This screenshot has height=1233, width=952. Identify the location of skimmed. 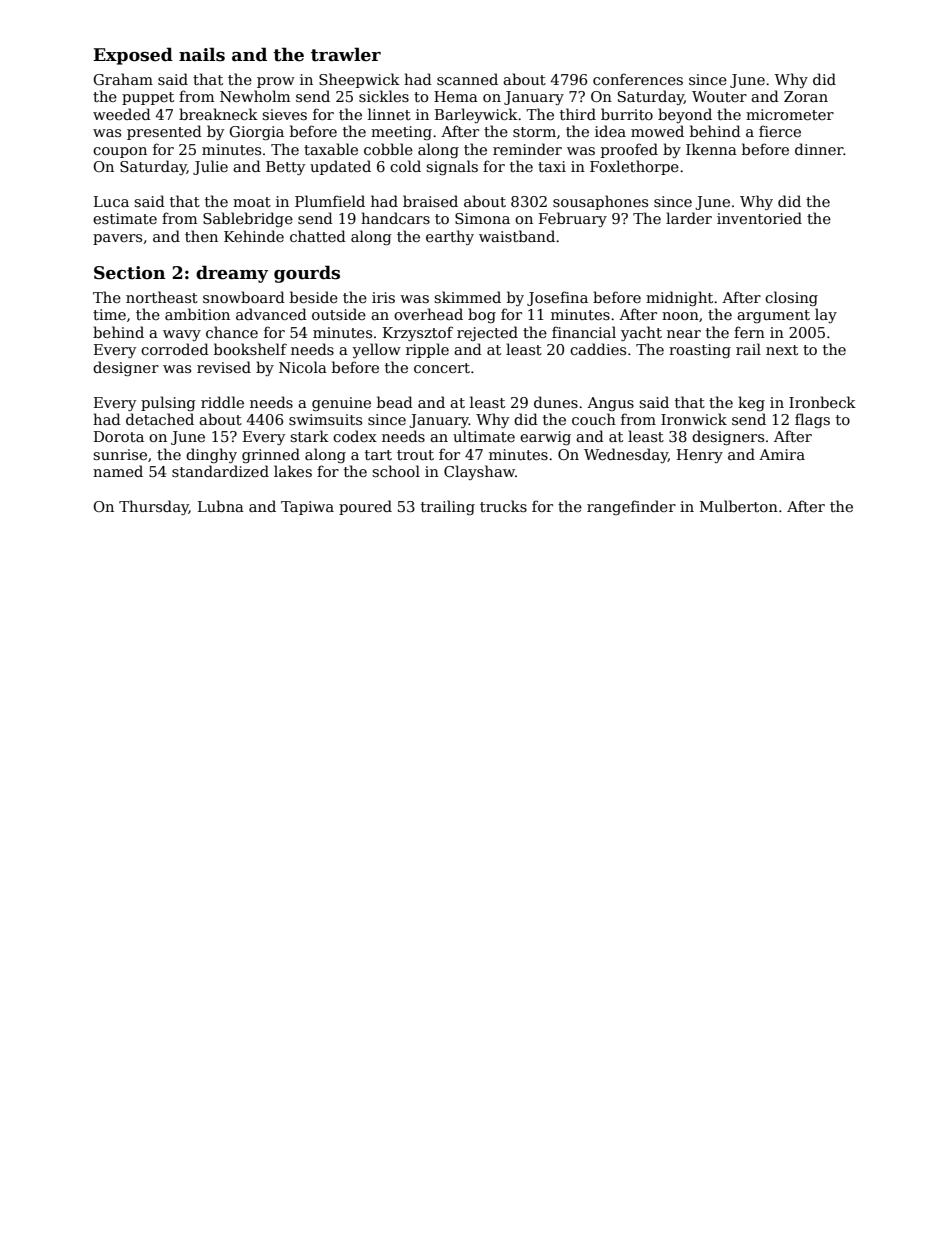
(467, 297).
